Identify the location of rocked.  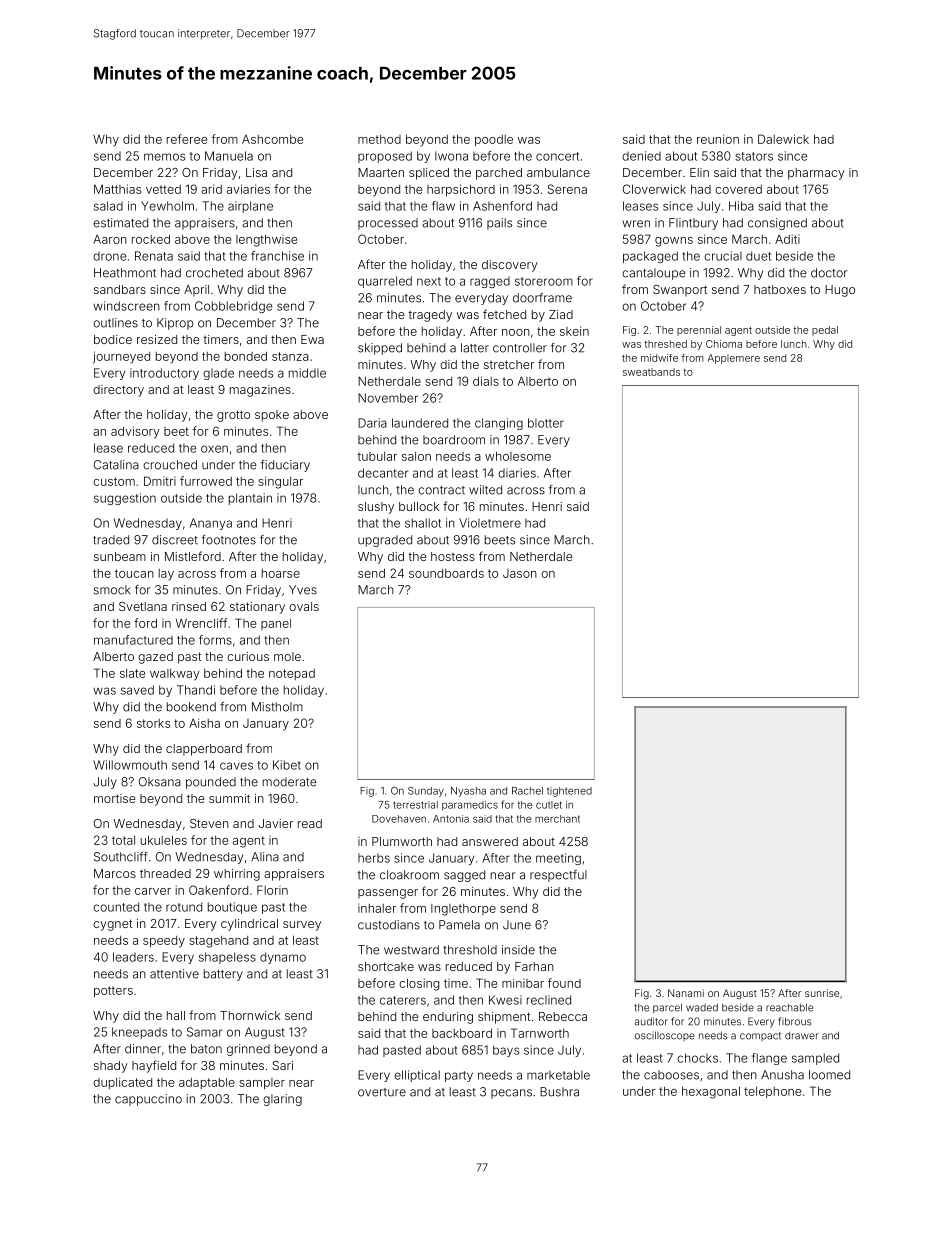
(151, 239).
